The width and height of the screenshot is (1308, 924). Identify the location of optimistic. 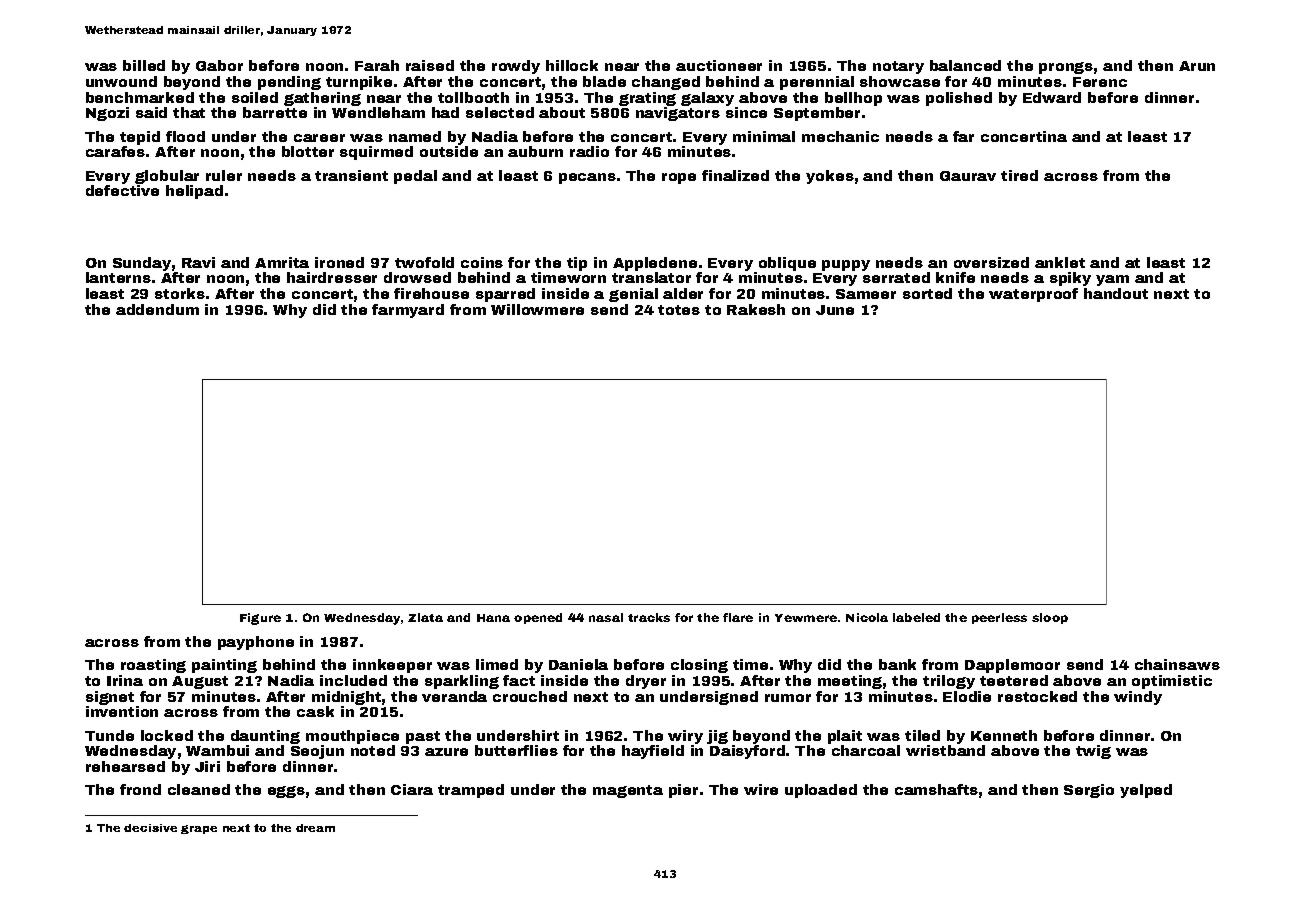
(1172, 682).
